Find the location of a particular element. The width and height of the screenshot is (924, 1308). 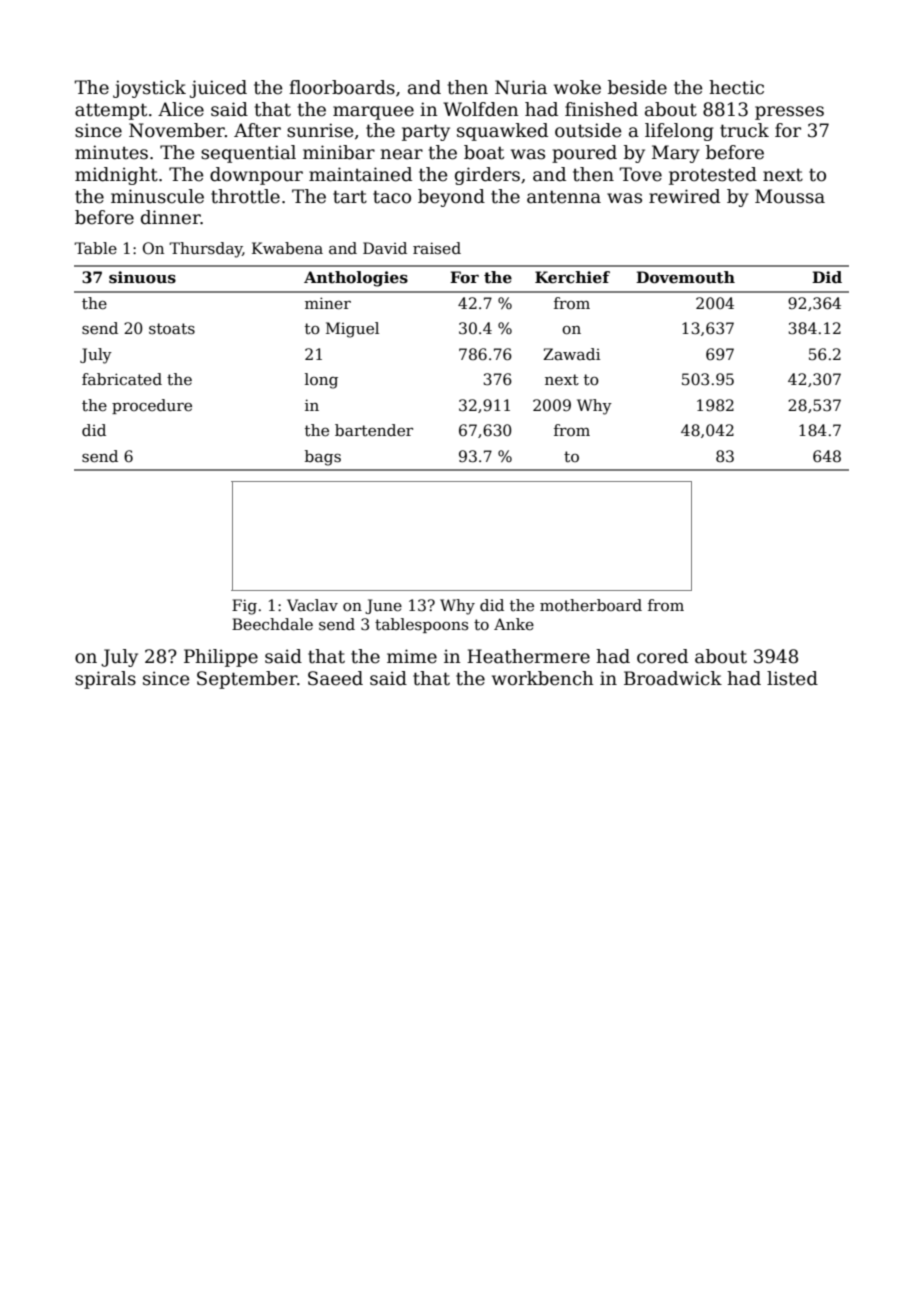

listed is located at coordinates (792, 678).
